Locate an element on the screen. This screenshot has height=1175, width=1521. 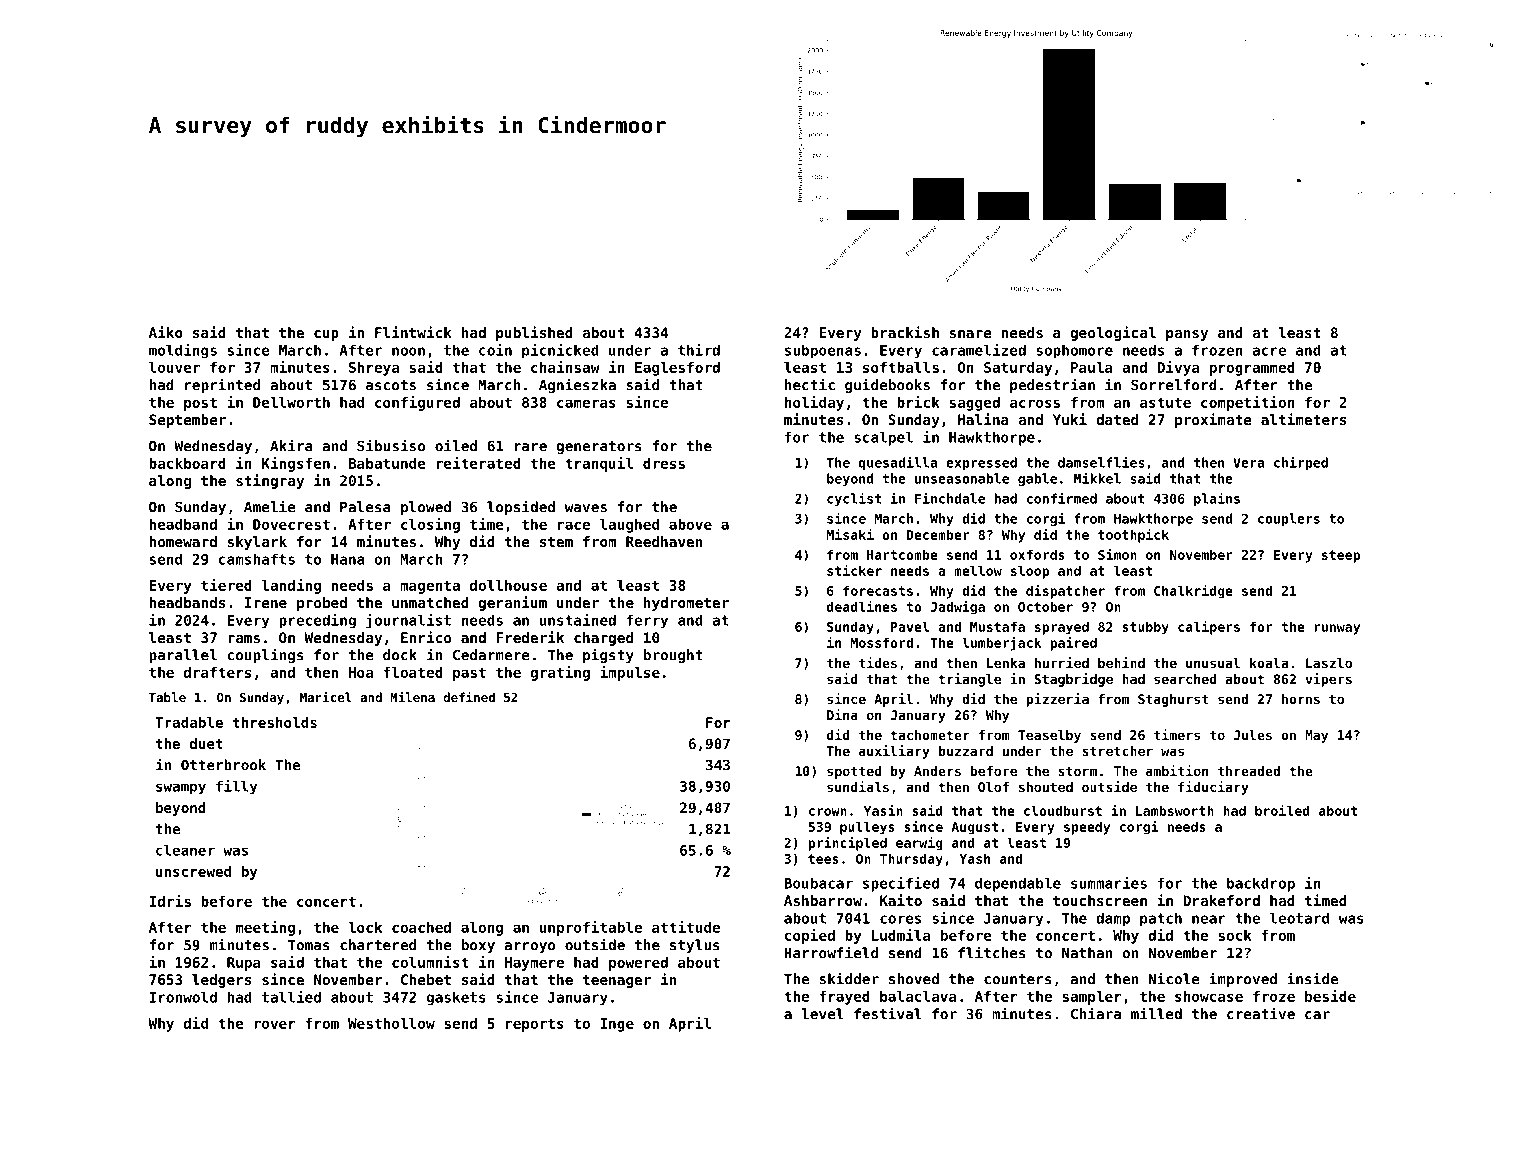
copied is located at coordinates (810, 936).
